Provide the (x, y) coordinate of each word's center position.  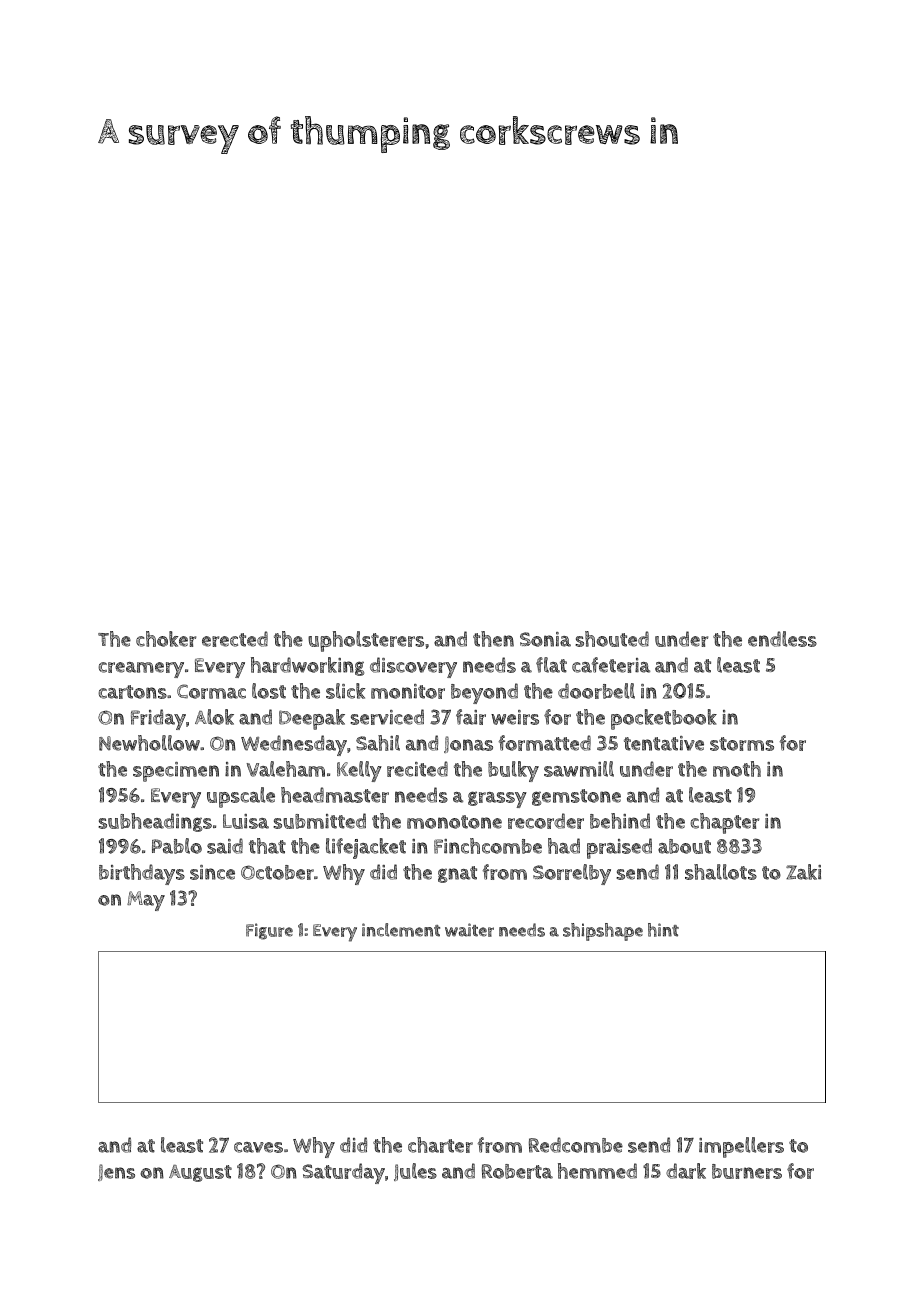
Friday (158, 719)
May (146, 901)
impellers (741, 1147)
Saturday (343, 1173)
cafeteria (611, 665)
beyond (484, 693)
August (200, 1173)
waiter (469, 930)
